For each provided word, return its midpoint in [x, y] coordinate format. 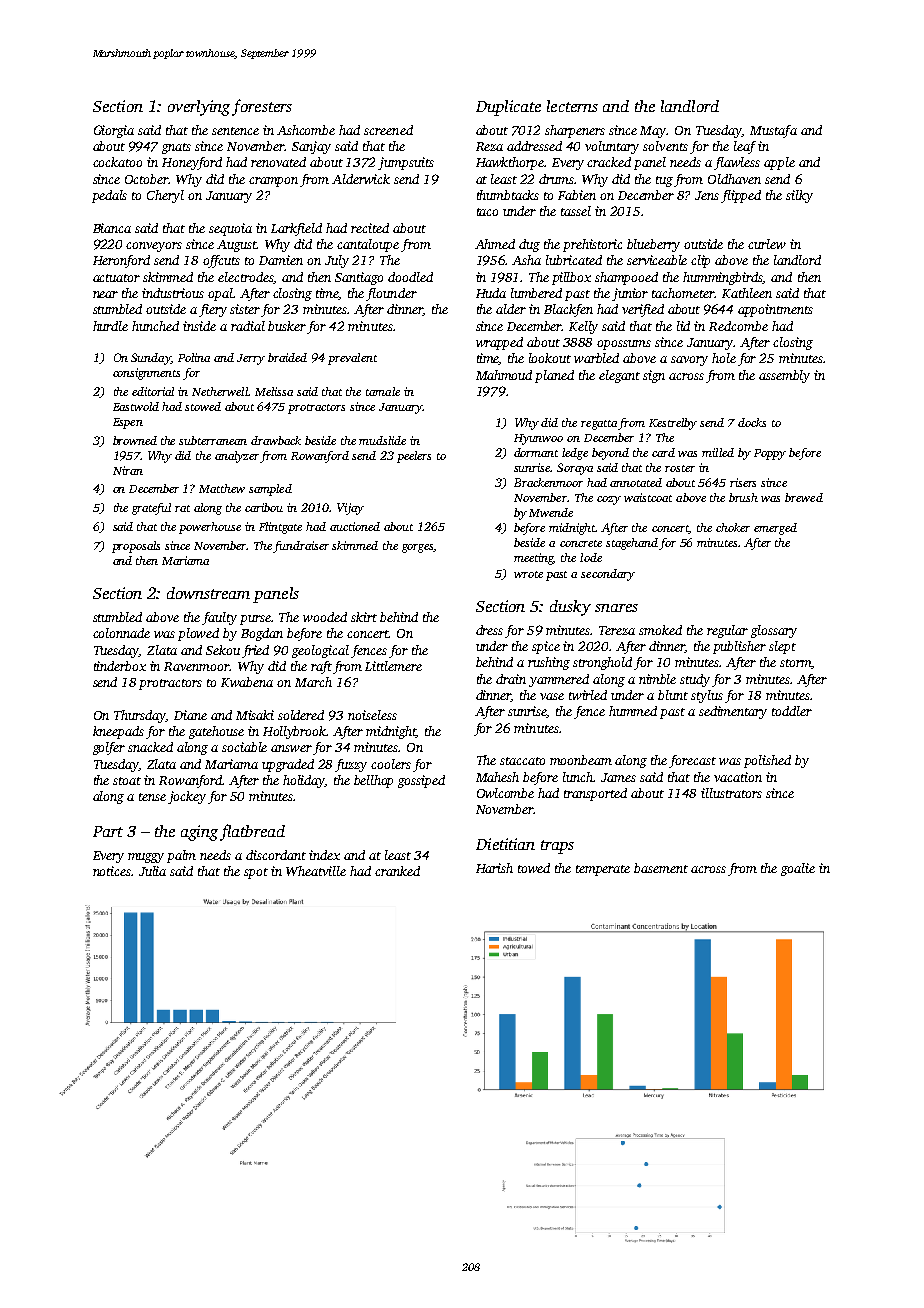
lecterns [572, 106]
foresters [262, 107]
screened [388, 130]
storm [796, 664]
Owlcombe [505, 793]
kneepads [118, 732]
